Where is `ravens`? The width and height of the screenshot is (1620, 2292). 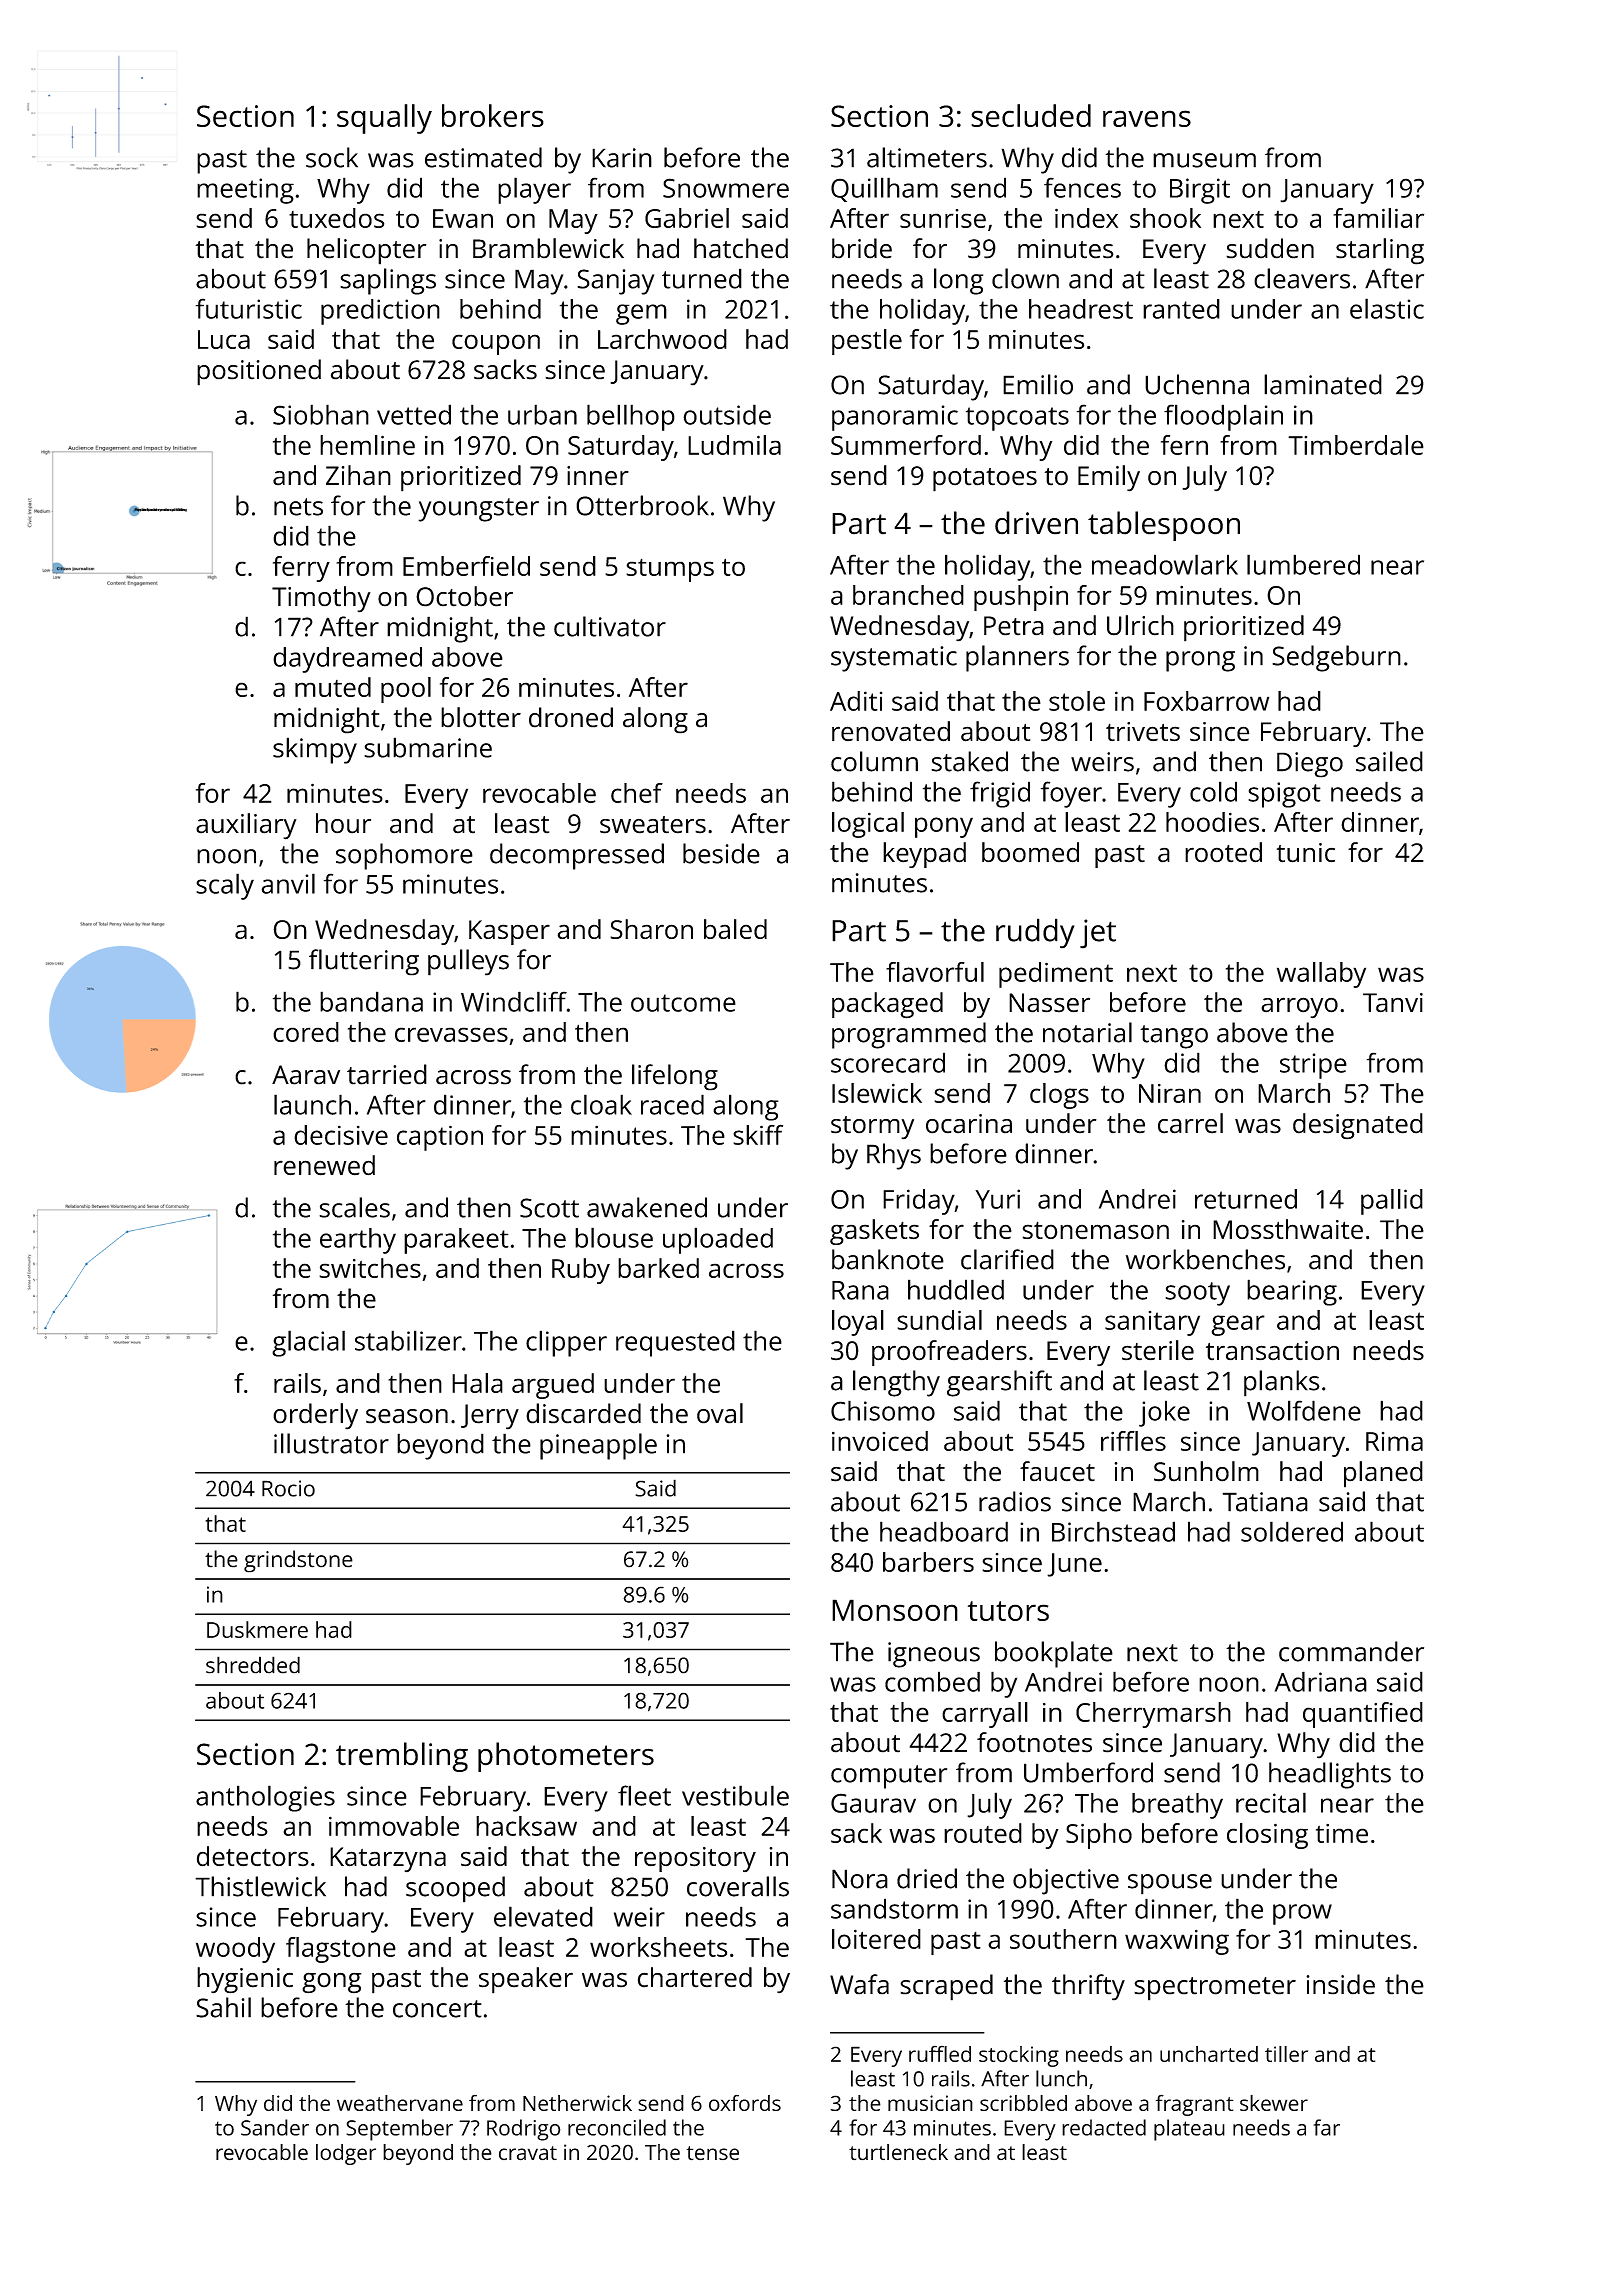
ravens is located at coordinates (1147, 118).
